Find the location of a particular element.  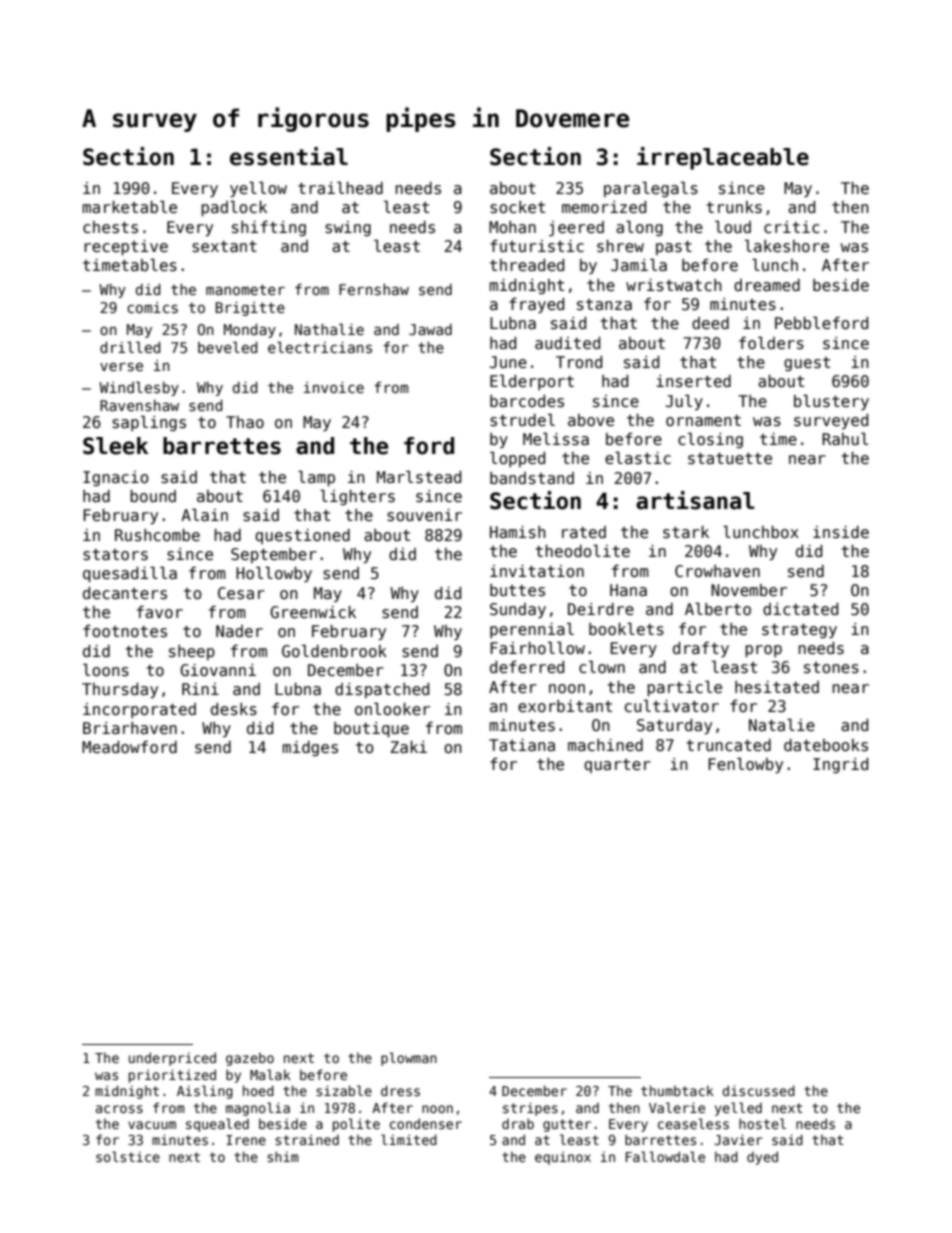

drab is located at coordinates (518, 1123).
